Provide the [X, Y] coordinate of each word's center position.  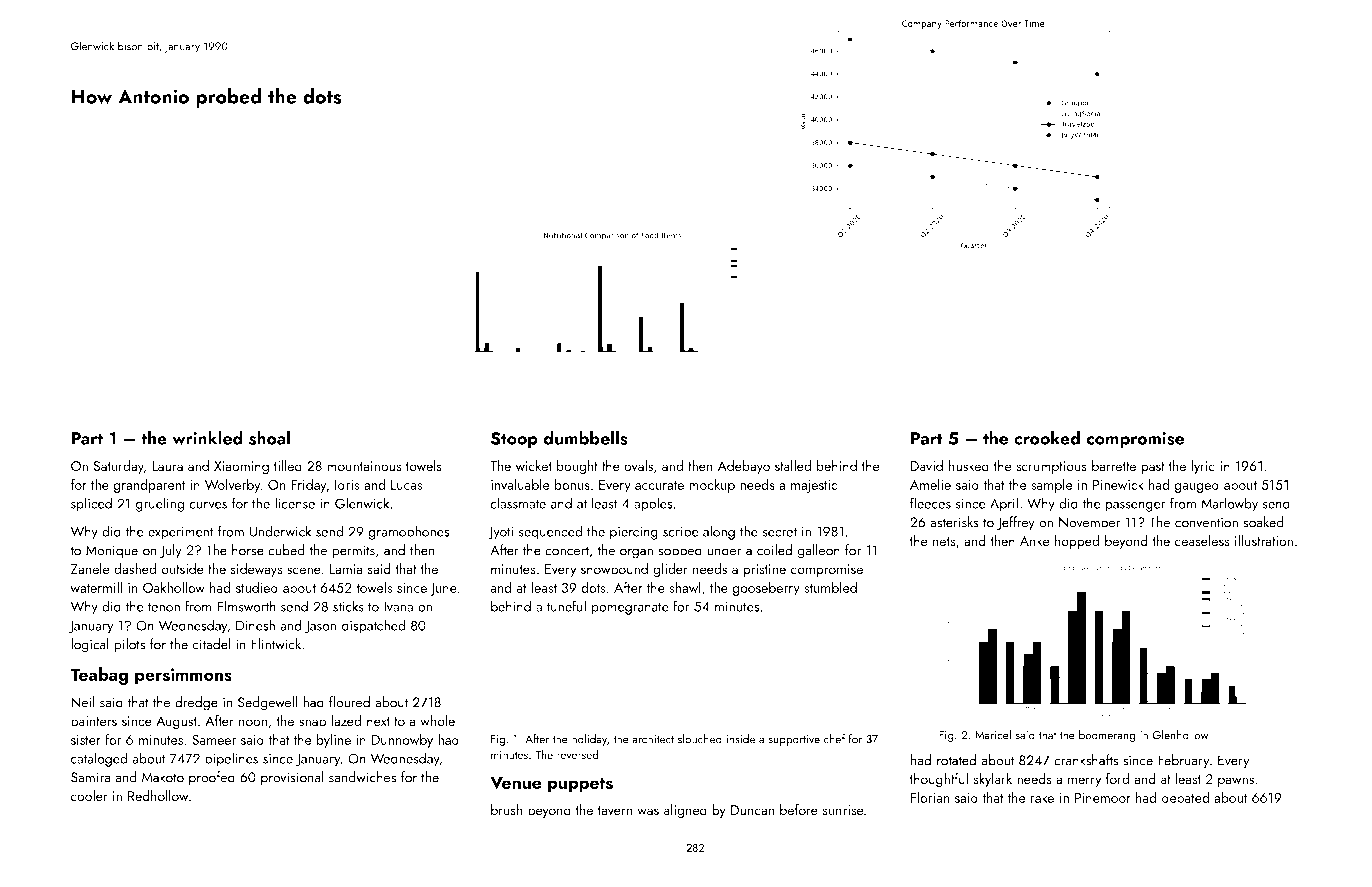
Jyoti [501, 533]
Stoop [514, 440]
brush [507, 809]
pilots [129, 645]
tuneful [566, 606]
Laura [167, 466]
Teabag [99, 676]
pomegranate [630, 609]
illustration [1264, 540]
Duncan [752, 810]
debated [1185, 797]
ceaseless [1202, 540]
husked [969, 465]
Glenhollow [1180, 735]
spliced [91, 504]
